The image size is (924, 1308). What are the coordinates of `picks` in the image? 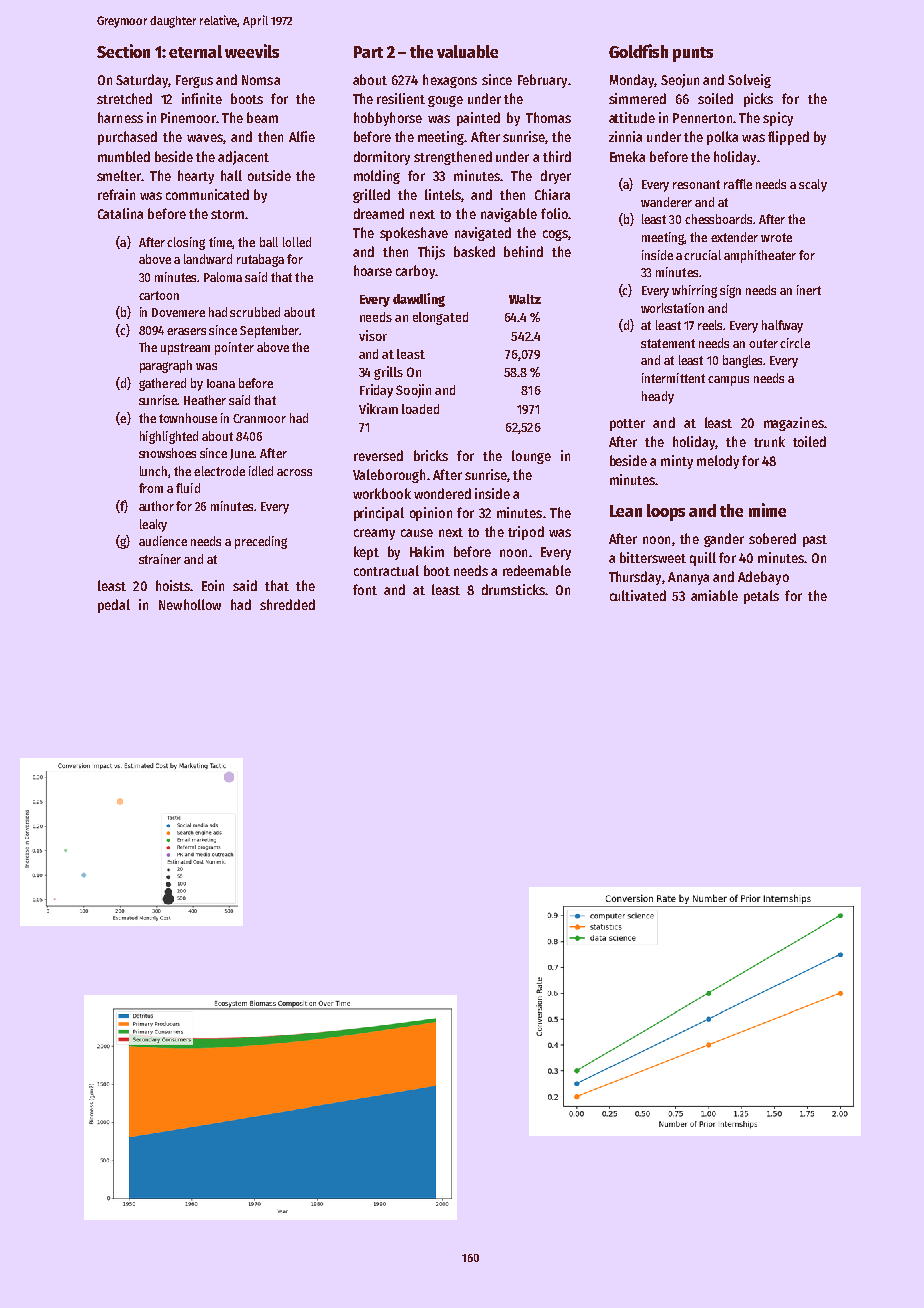 It's located at (758, 100).
